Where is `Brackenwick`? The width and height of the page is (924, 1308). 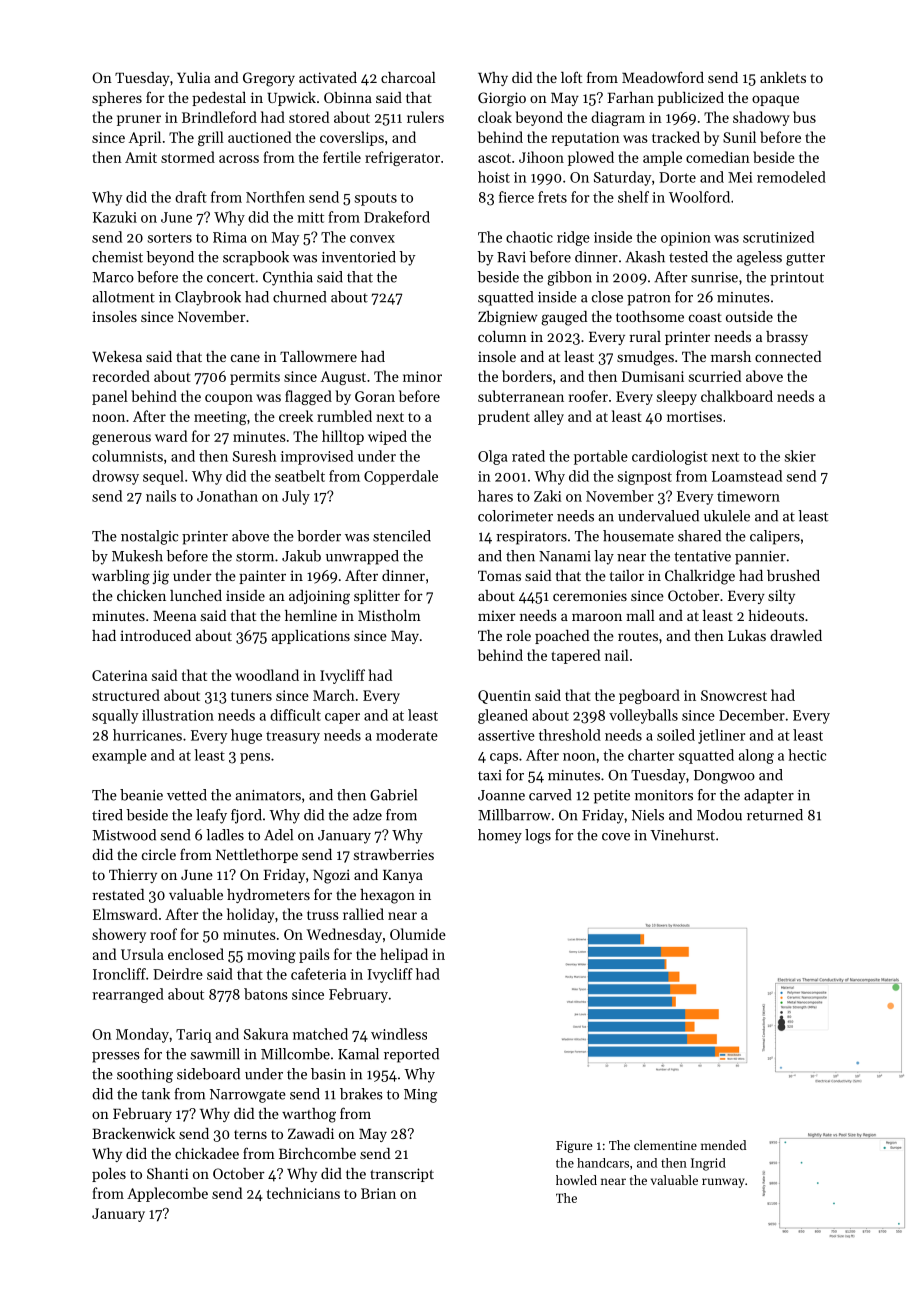 Brackenwick is located at coordinates (133, 1133).
